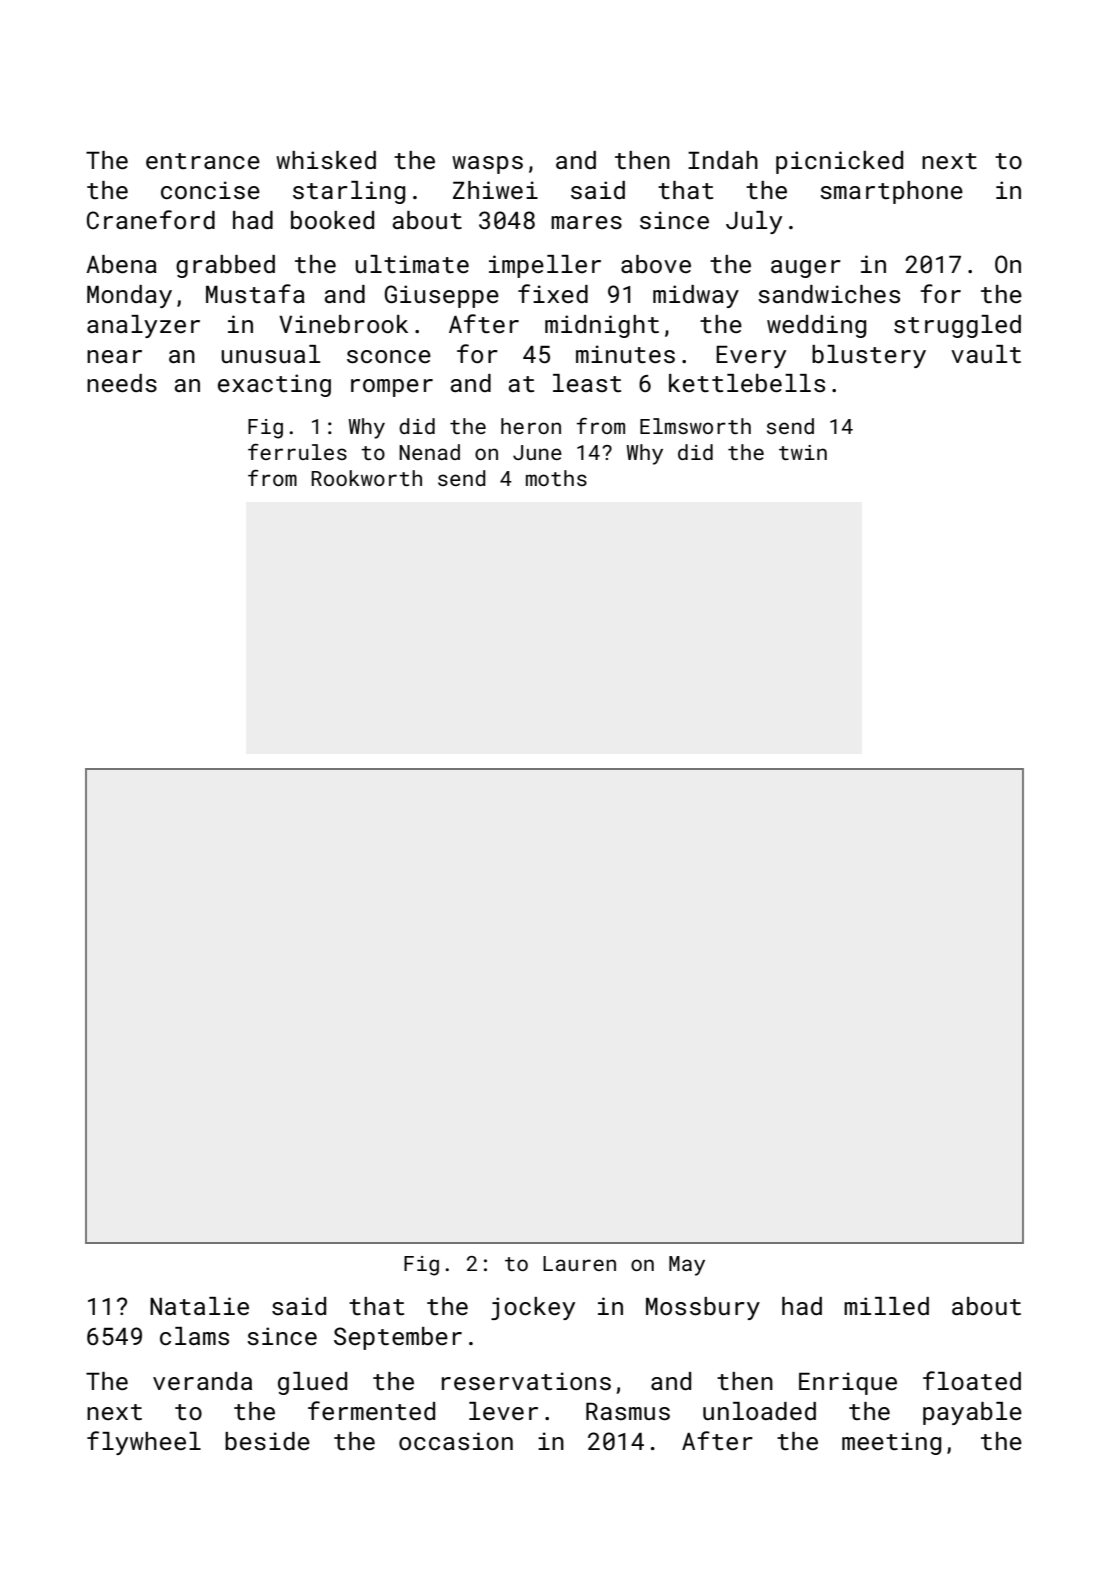 The image size is (1109, 1569). What do you see at coordinates (144, 1443) in the document?
I see `flywheel` at bounding box center [144, 1443].
